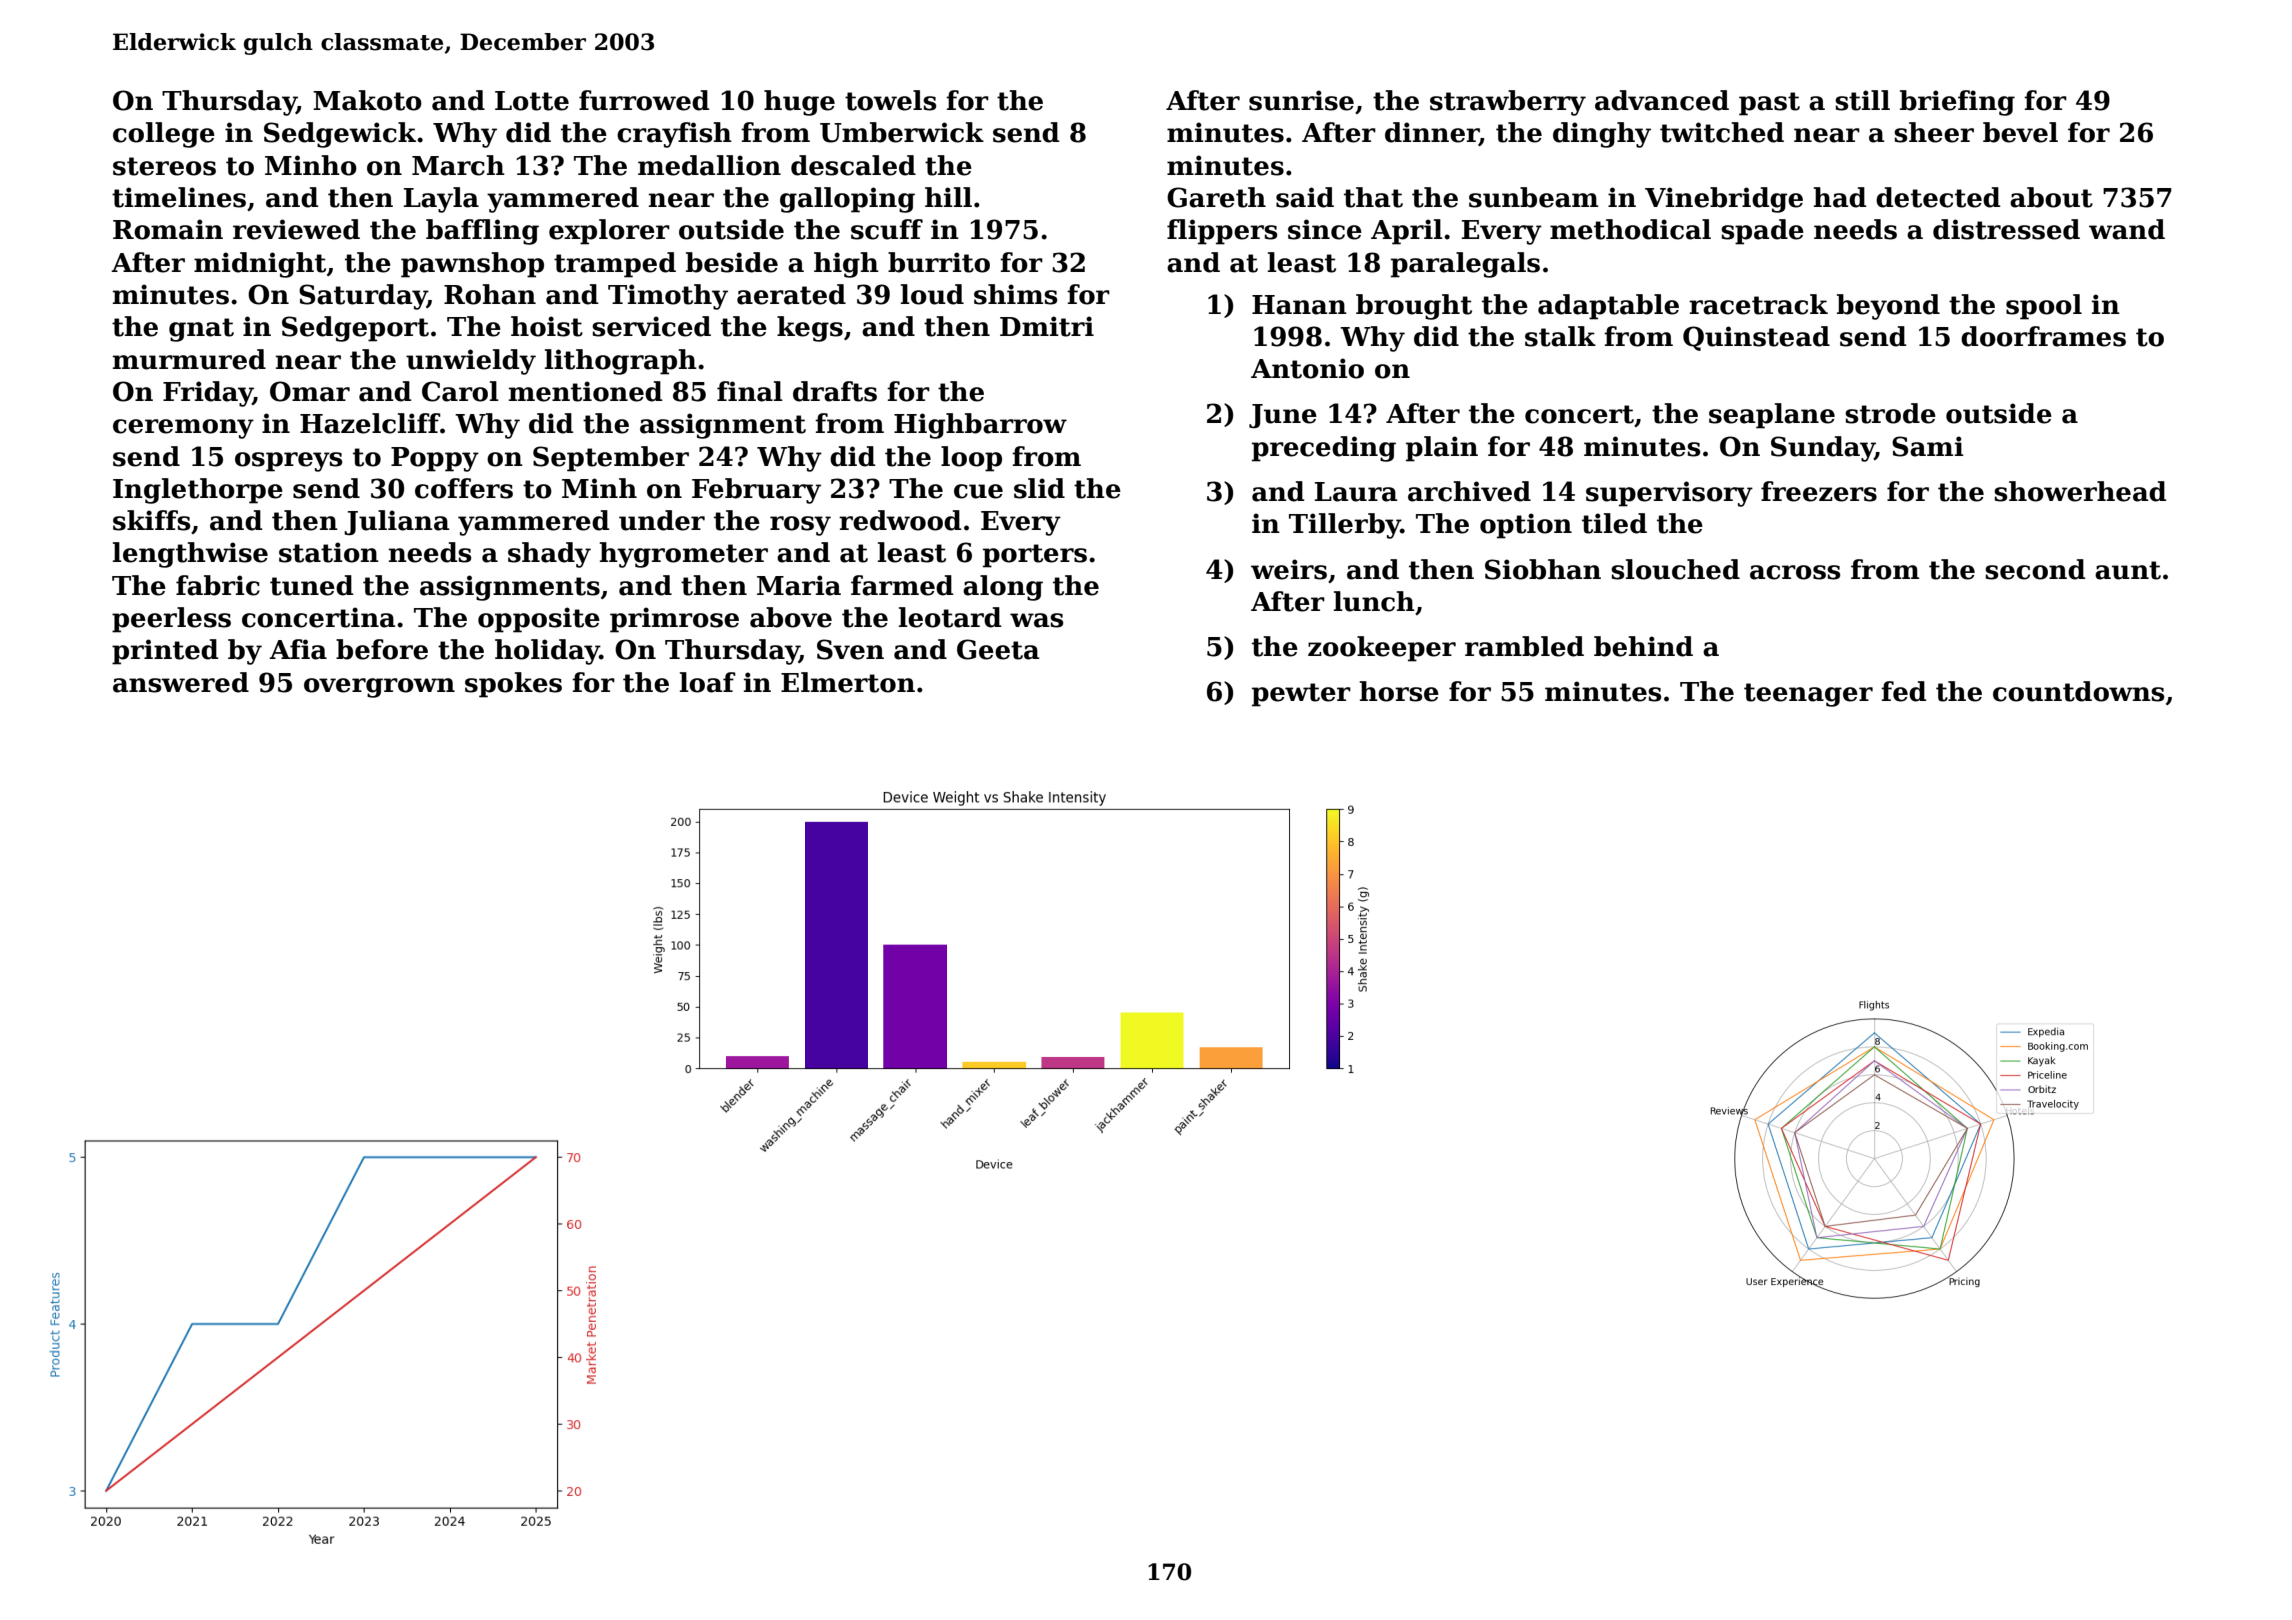 Image resolution: width=2292 pixels, height=1620 pixels. Describe the element at coordinates (183, 429) in the screenshot. I see `ceremony` at that location.
